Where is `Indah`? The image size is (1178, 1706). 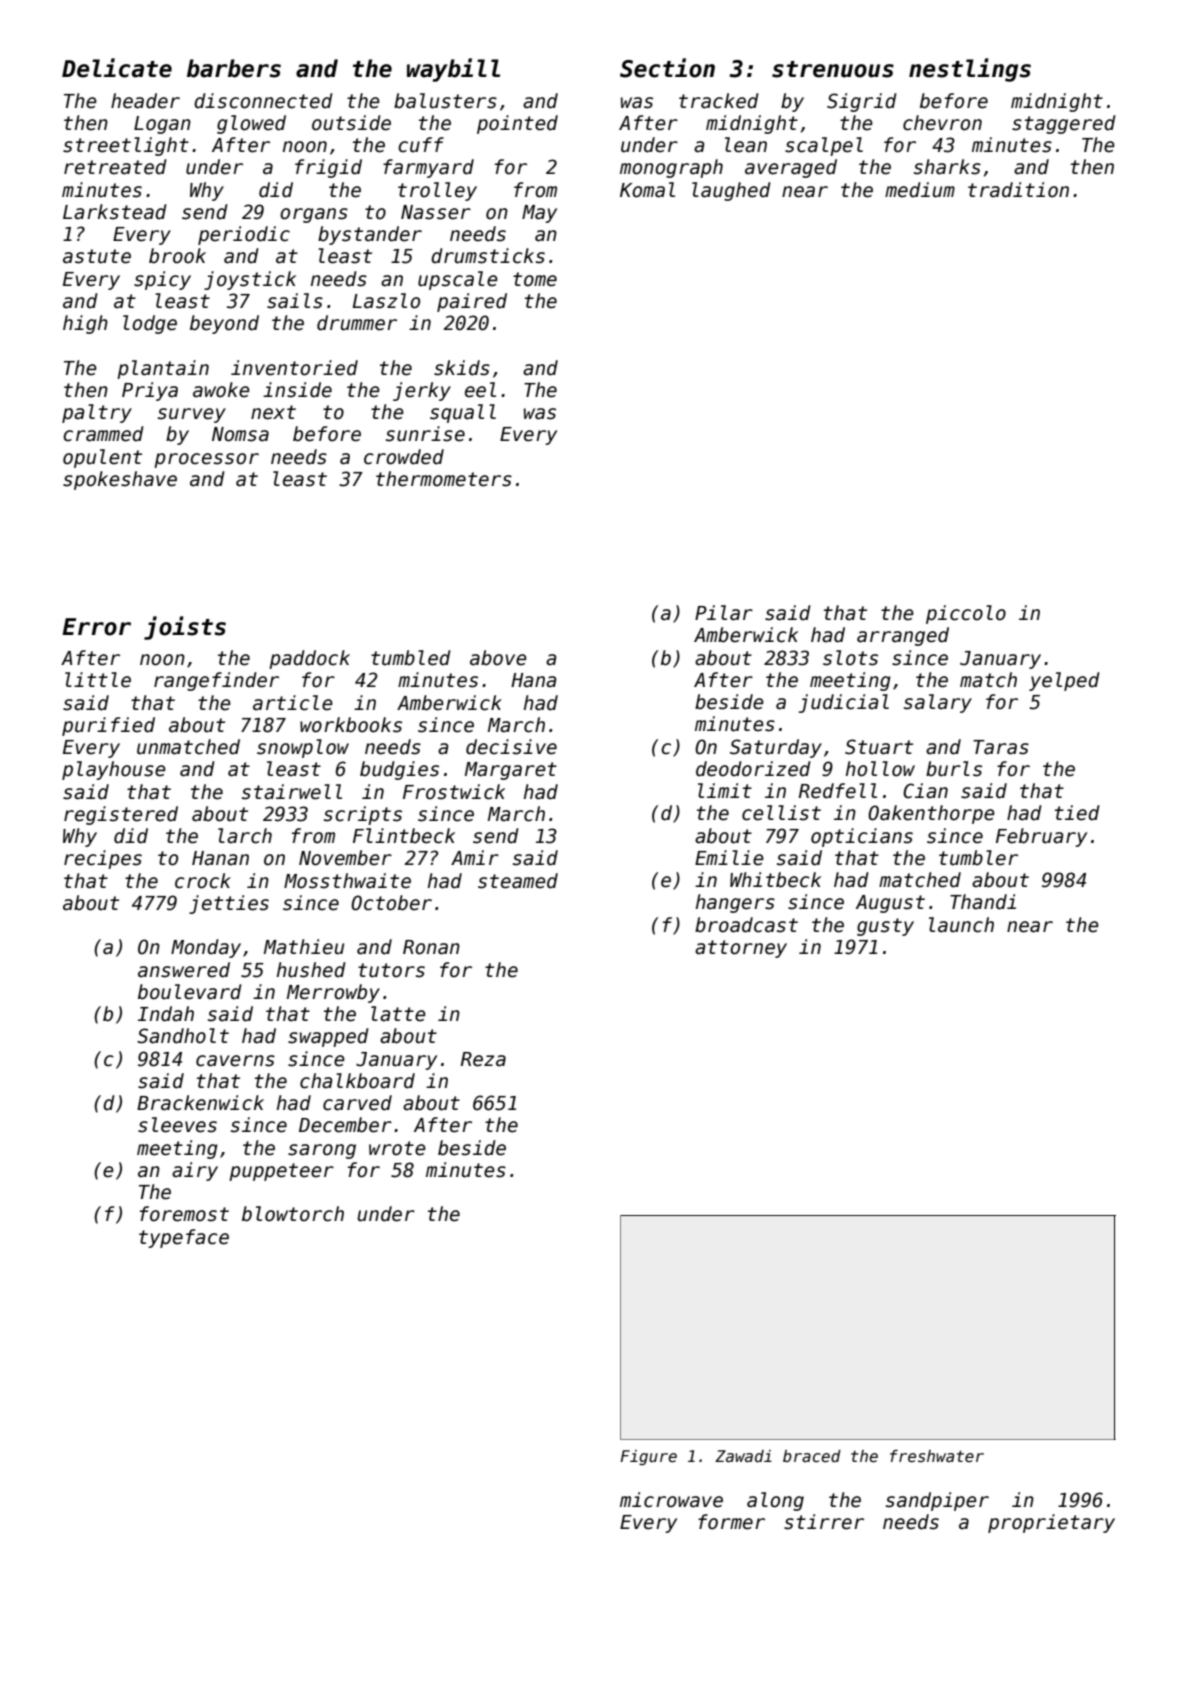 Indah is located at coordinates (166, 1014).
